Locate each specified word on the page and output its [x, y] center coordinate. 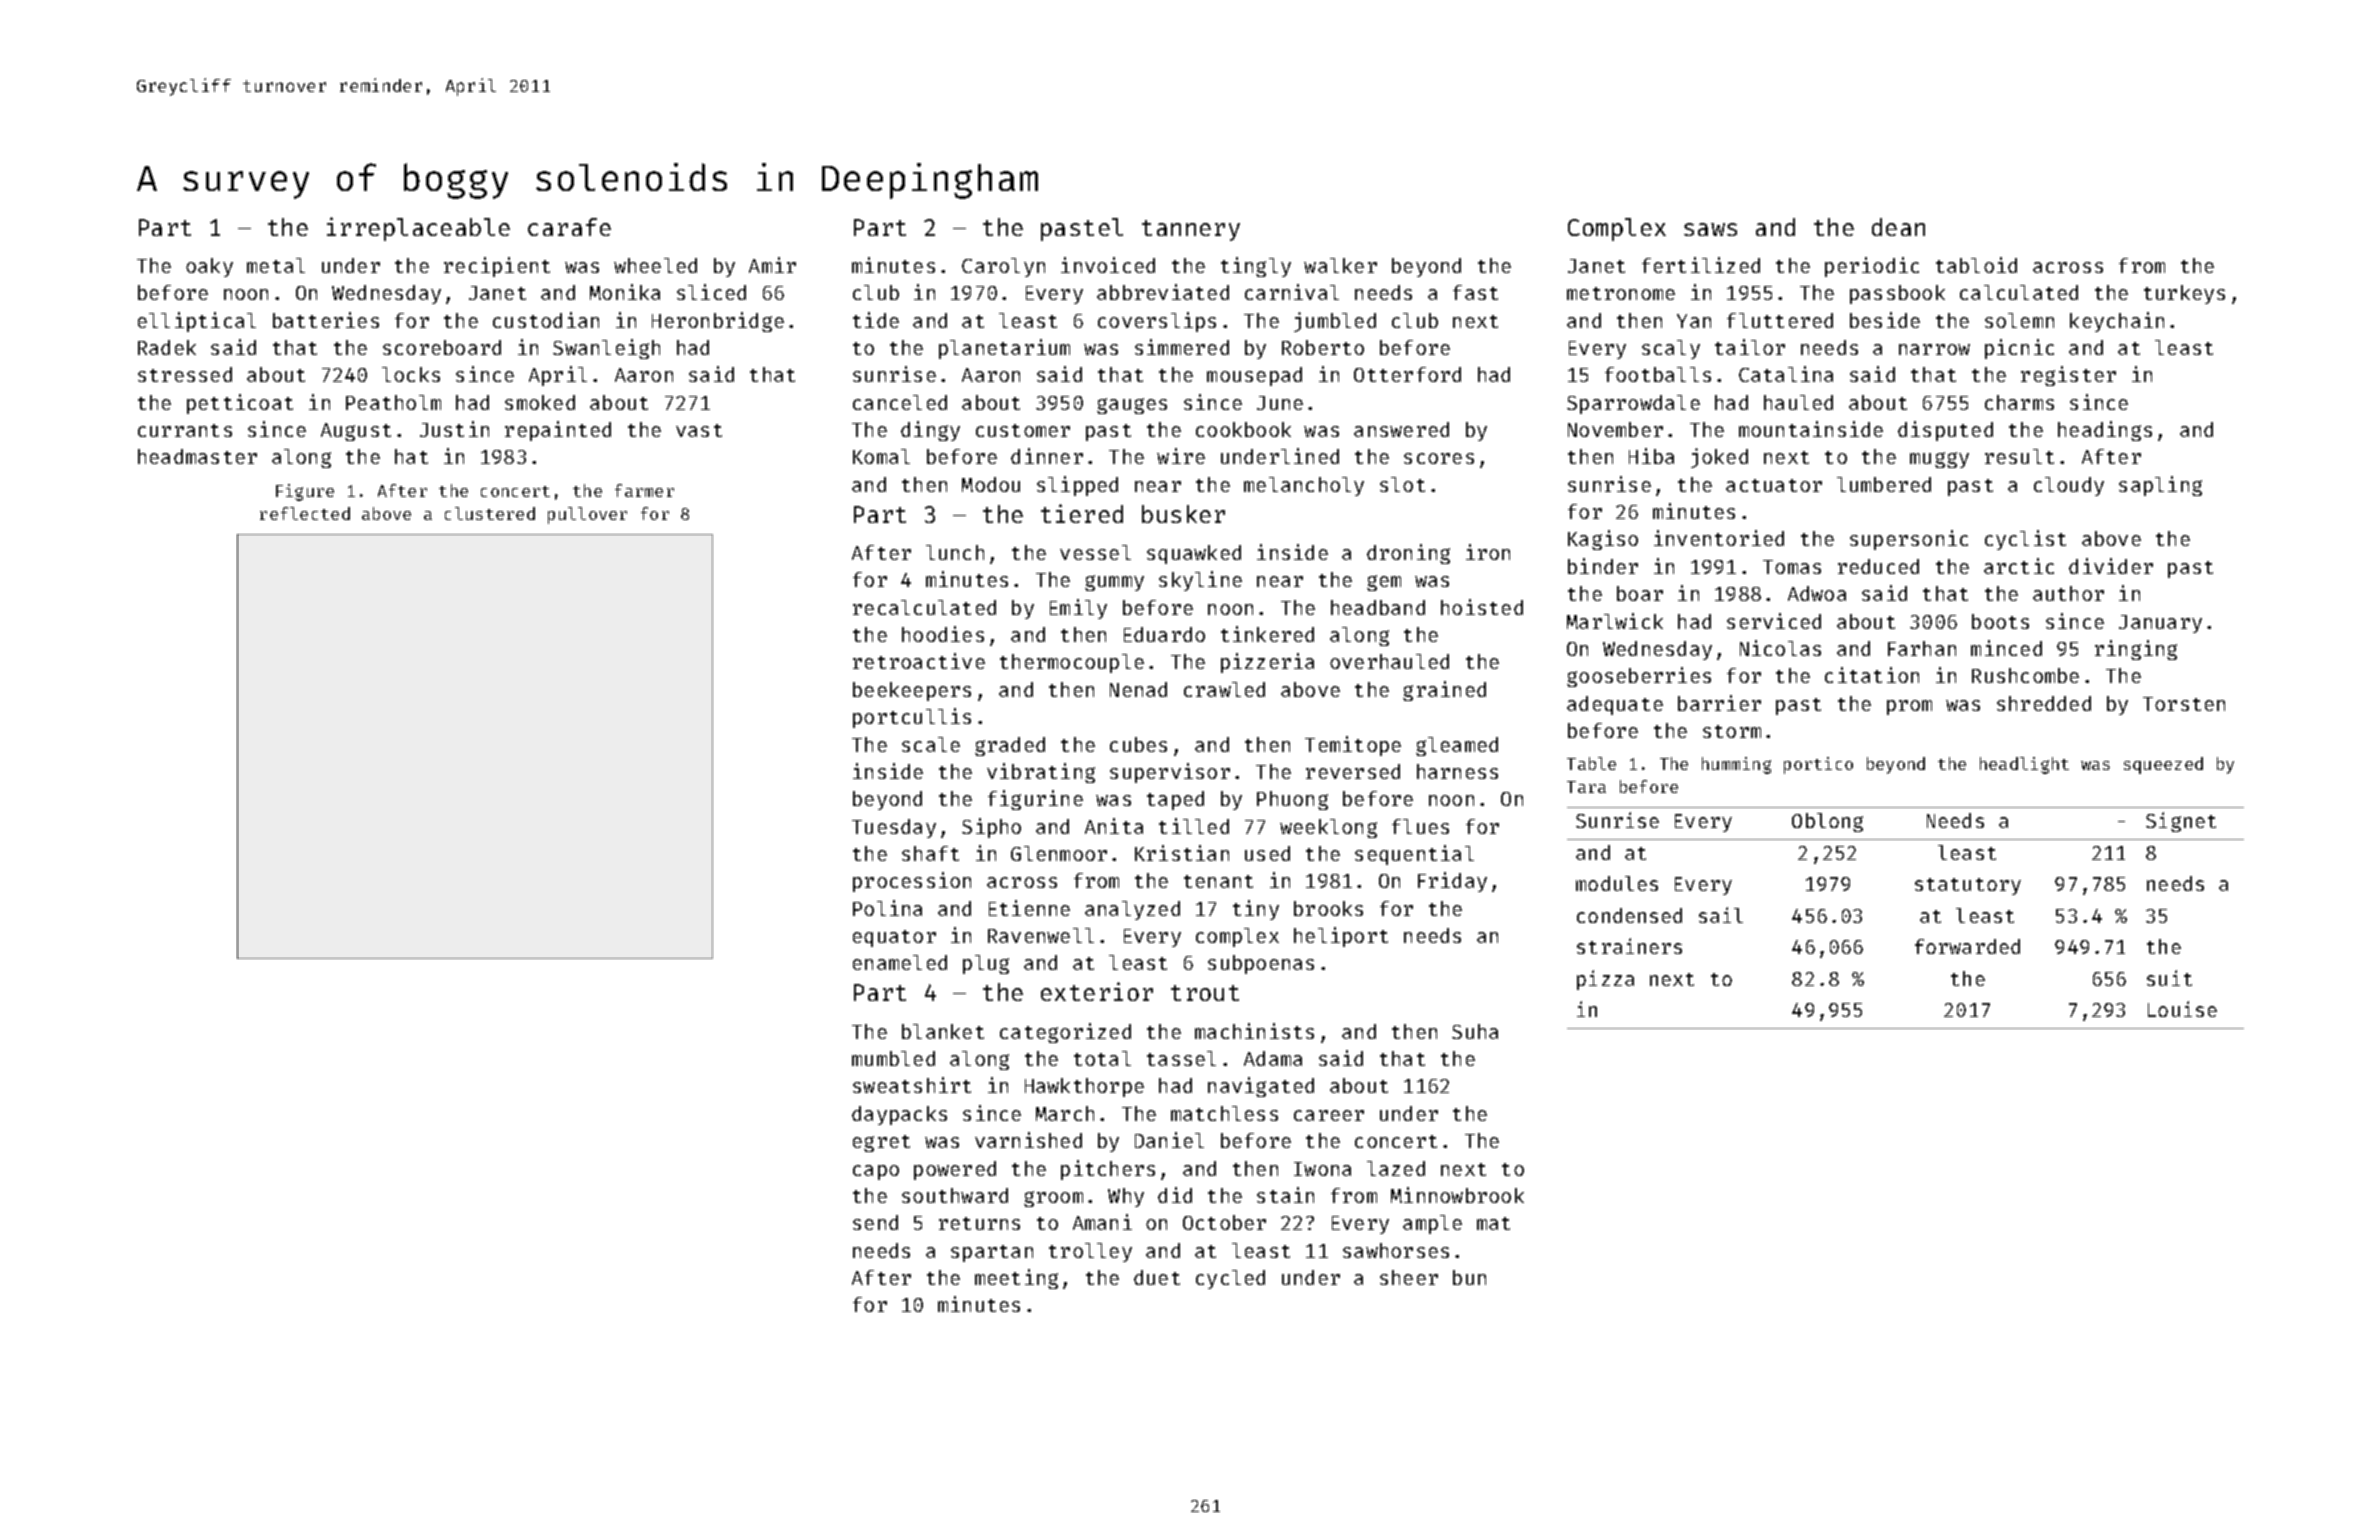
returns [979, 1223]
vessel [1095, 552]
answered [1401, 429]
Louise [2182, 1009]
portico [1818, 765]
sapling [2160, 486]
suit [2169, 978]
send [875, 1222]
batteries [326, 320]
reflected [305, 513]
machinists [1254, 1031]
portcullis [912, 718]
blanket [943, 1031]
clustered [490, 513]
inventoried [1719, 538]
